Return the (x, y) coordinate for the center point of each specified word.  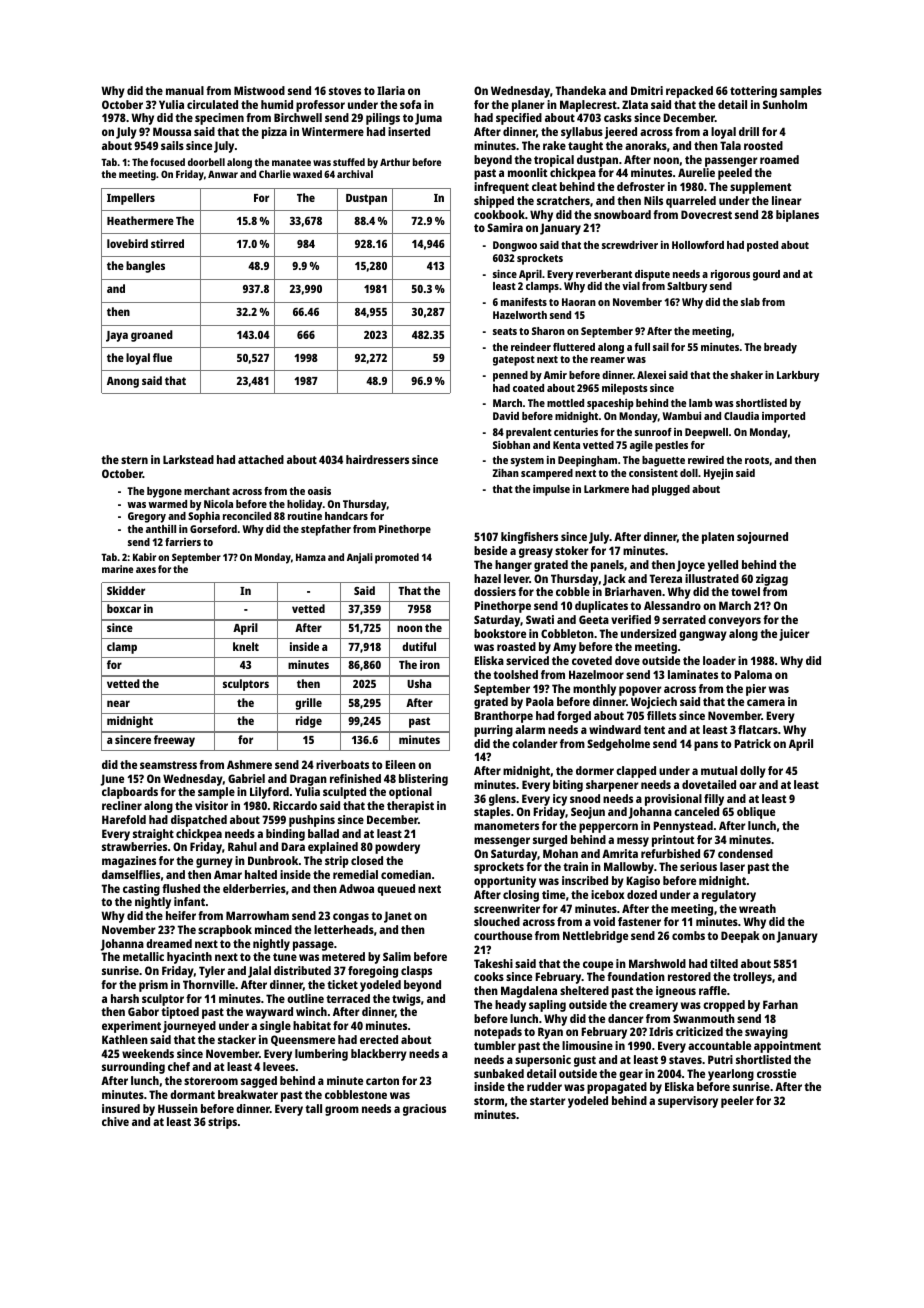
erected (379, 1039)
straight (153, 835)
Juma (428, 119)
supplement (760, 188)
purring (493, 731)
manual (185, 90)
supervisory (688, 1102)
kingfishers (529, 538)
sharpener (612, 786)
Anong (123, 382)
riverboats (342, 764)
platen (718, 538)
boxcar (124, 608)
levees (279, 1066)
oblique (756, 813)
